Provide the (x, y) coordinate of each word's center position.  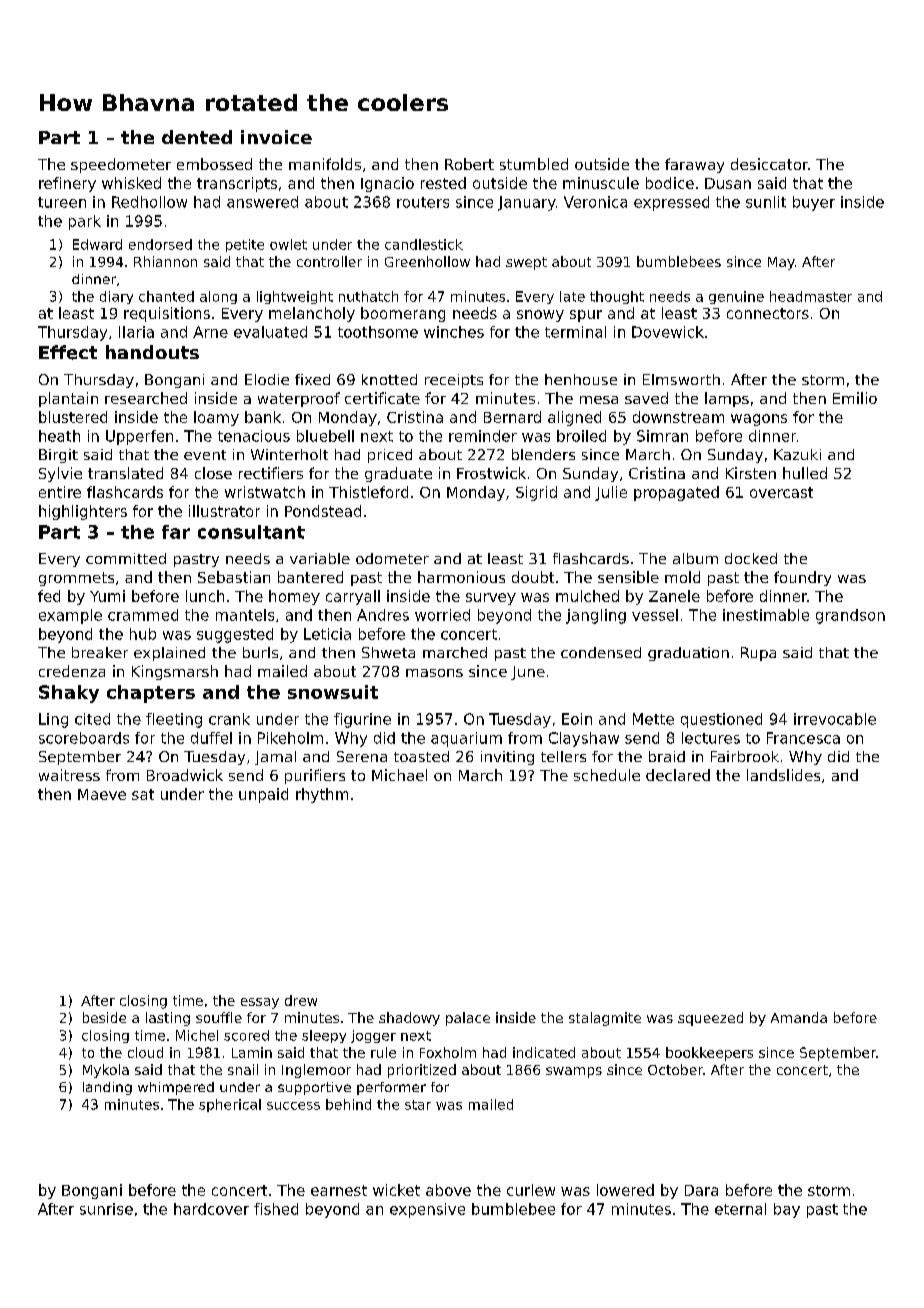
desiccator (769, 164)
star (418, 1105)
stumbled (534, 164)
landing (107, 1088)
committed (126, 558)
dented (197, 137)
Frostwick (491, 473)
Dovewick (668, 332)
